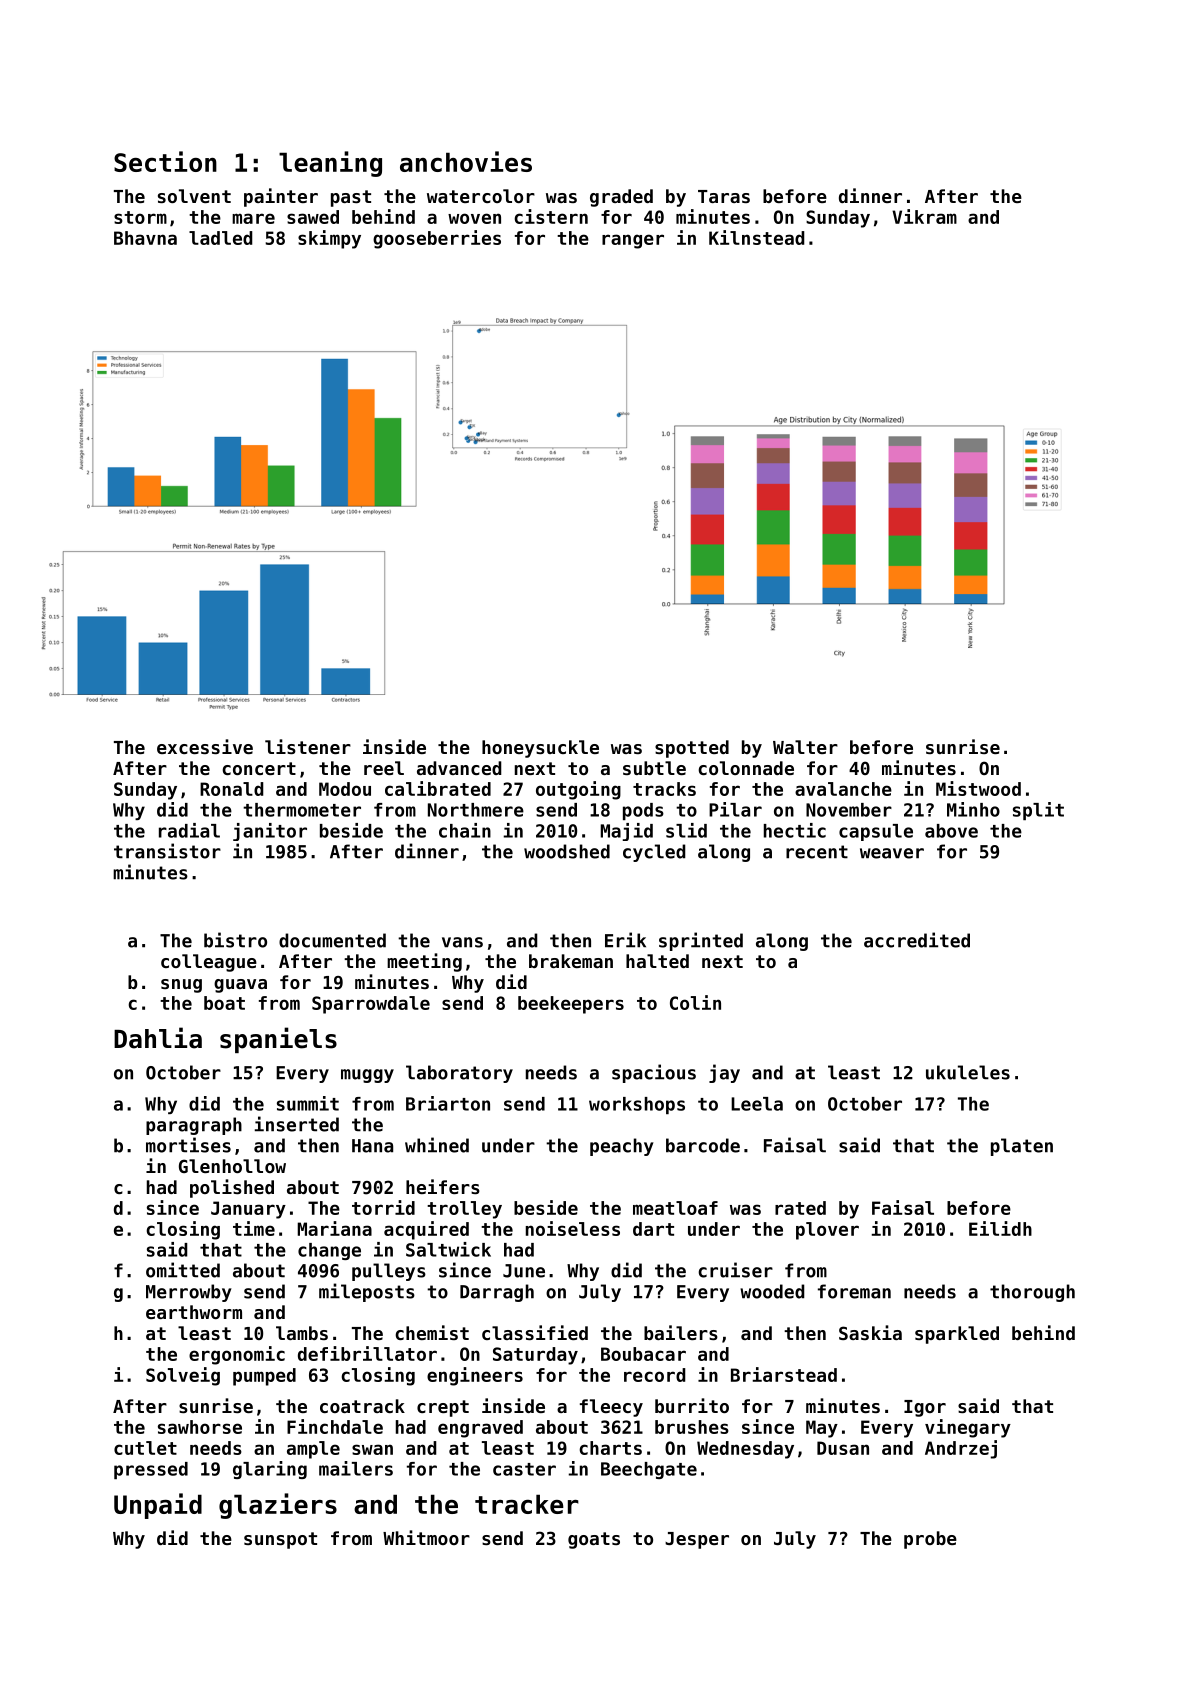 This screenshot has width=1189, height=1682. Describe the element at coordinates (757, 237) in the screenshot. I see `Kilnstead` at that location.
